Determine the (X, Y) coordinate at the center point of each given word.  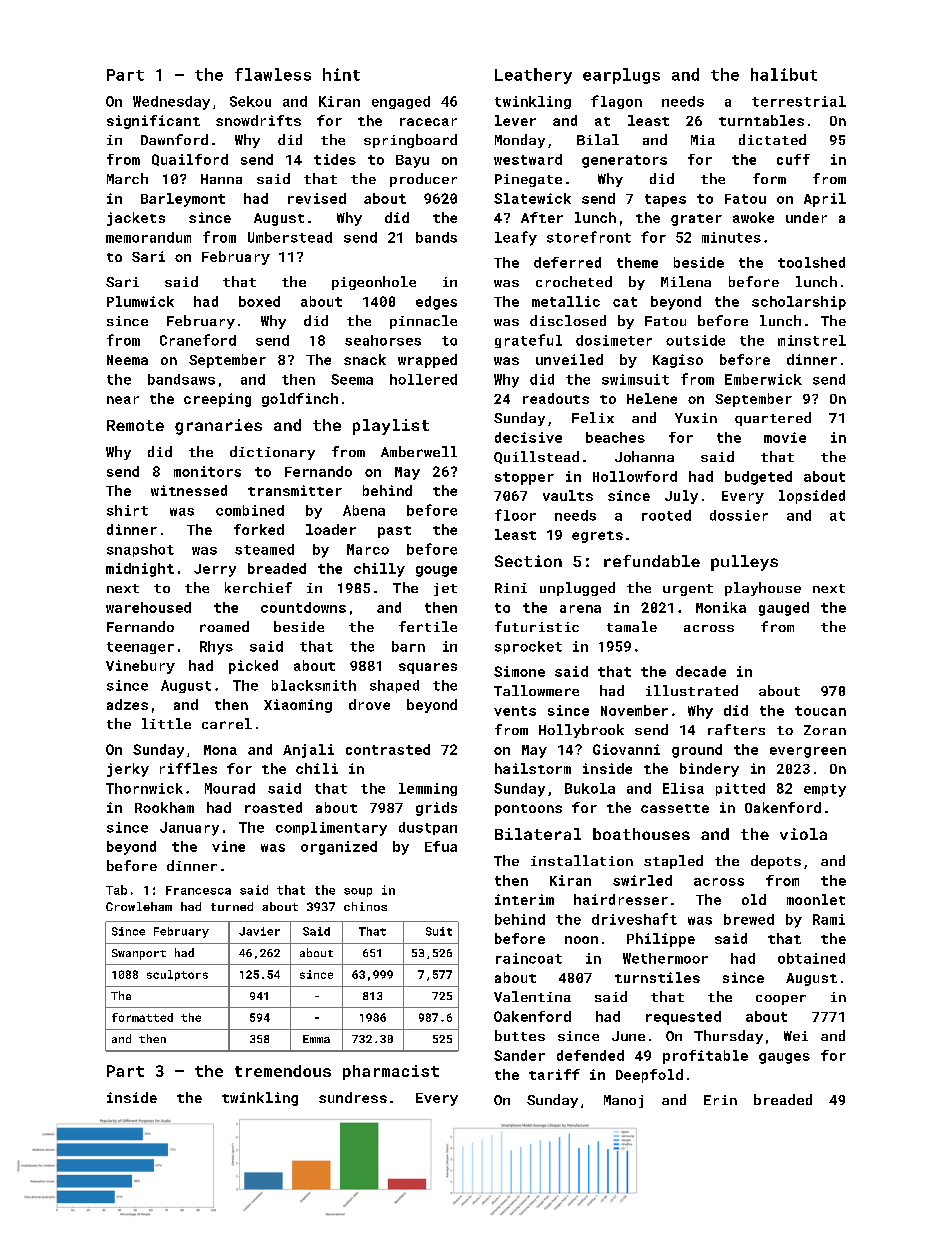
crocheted (574, 281)
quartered (773, 419)
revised (317, 198)
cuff (793, 159)
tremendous (283, 1071)
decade (701, 671)
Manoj (623, 1101)
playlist (391, 427)
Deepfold (649, 1076)
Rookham (164, 807)
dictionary (272, 453)
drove (369, 704)
